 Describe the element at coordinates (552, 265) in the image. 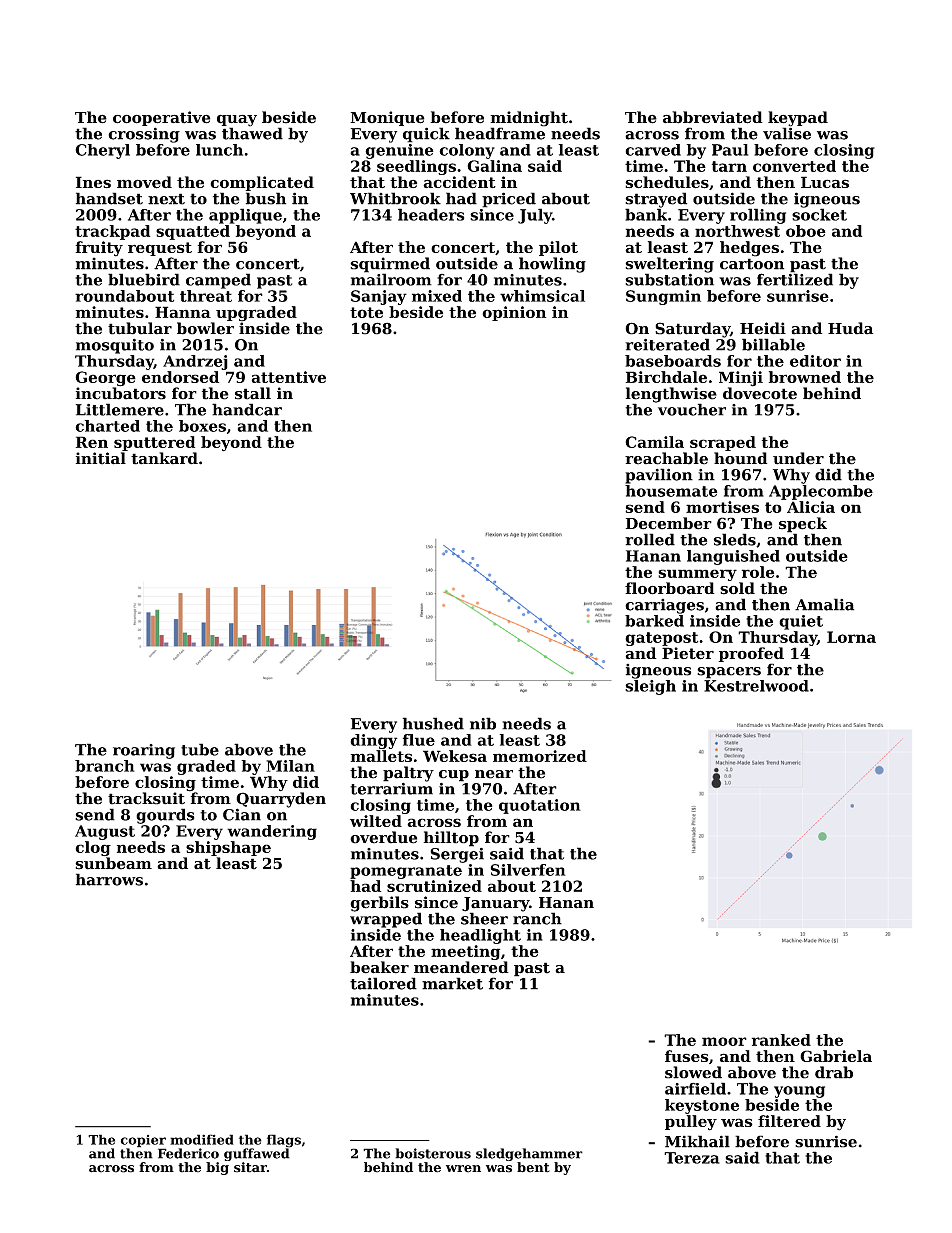

I see `howling` at that location.
